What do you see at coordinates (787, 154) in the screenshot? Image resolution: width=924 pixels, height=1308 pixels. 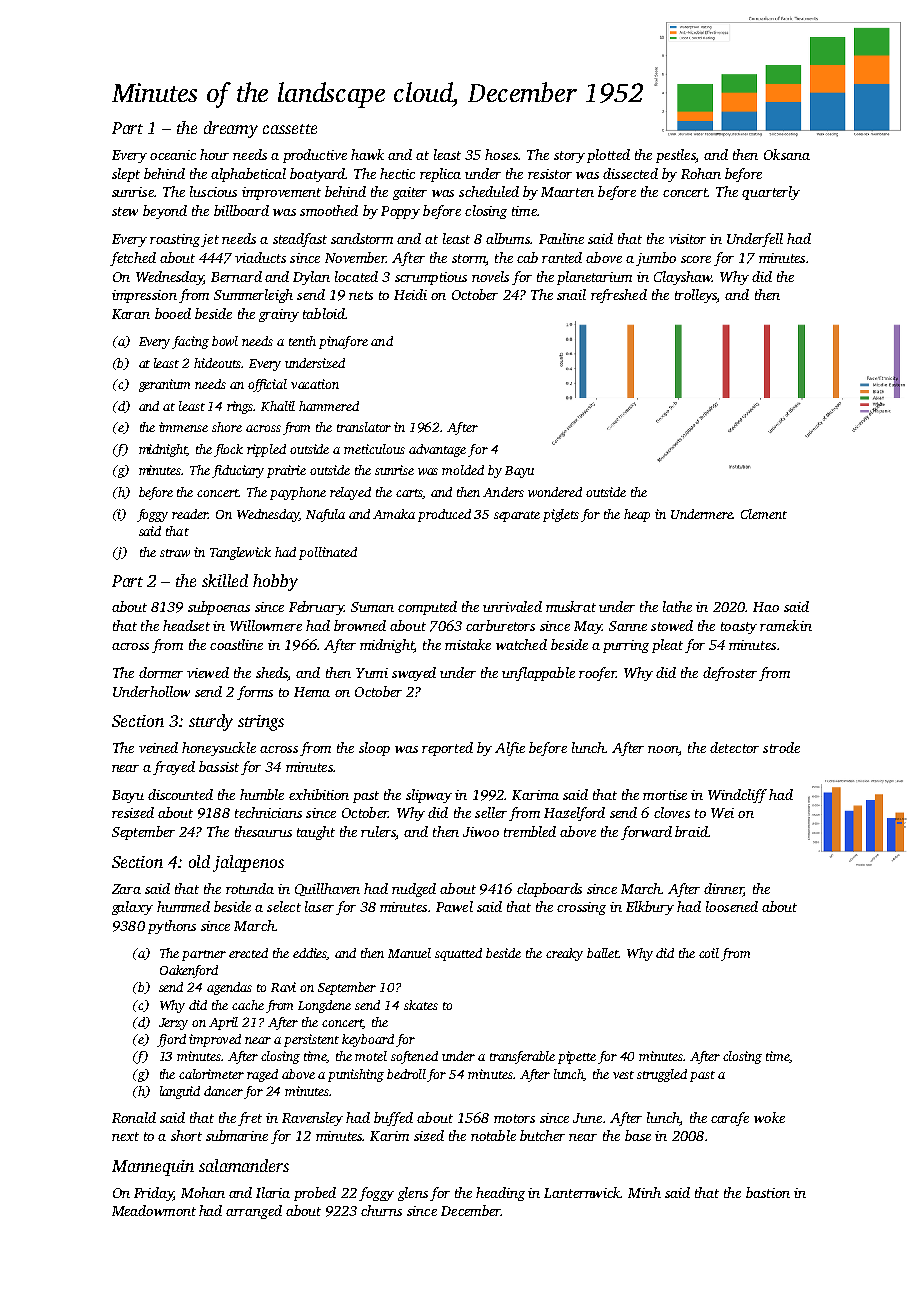 I see `Oksana` at bounding box center [787, 154].
